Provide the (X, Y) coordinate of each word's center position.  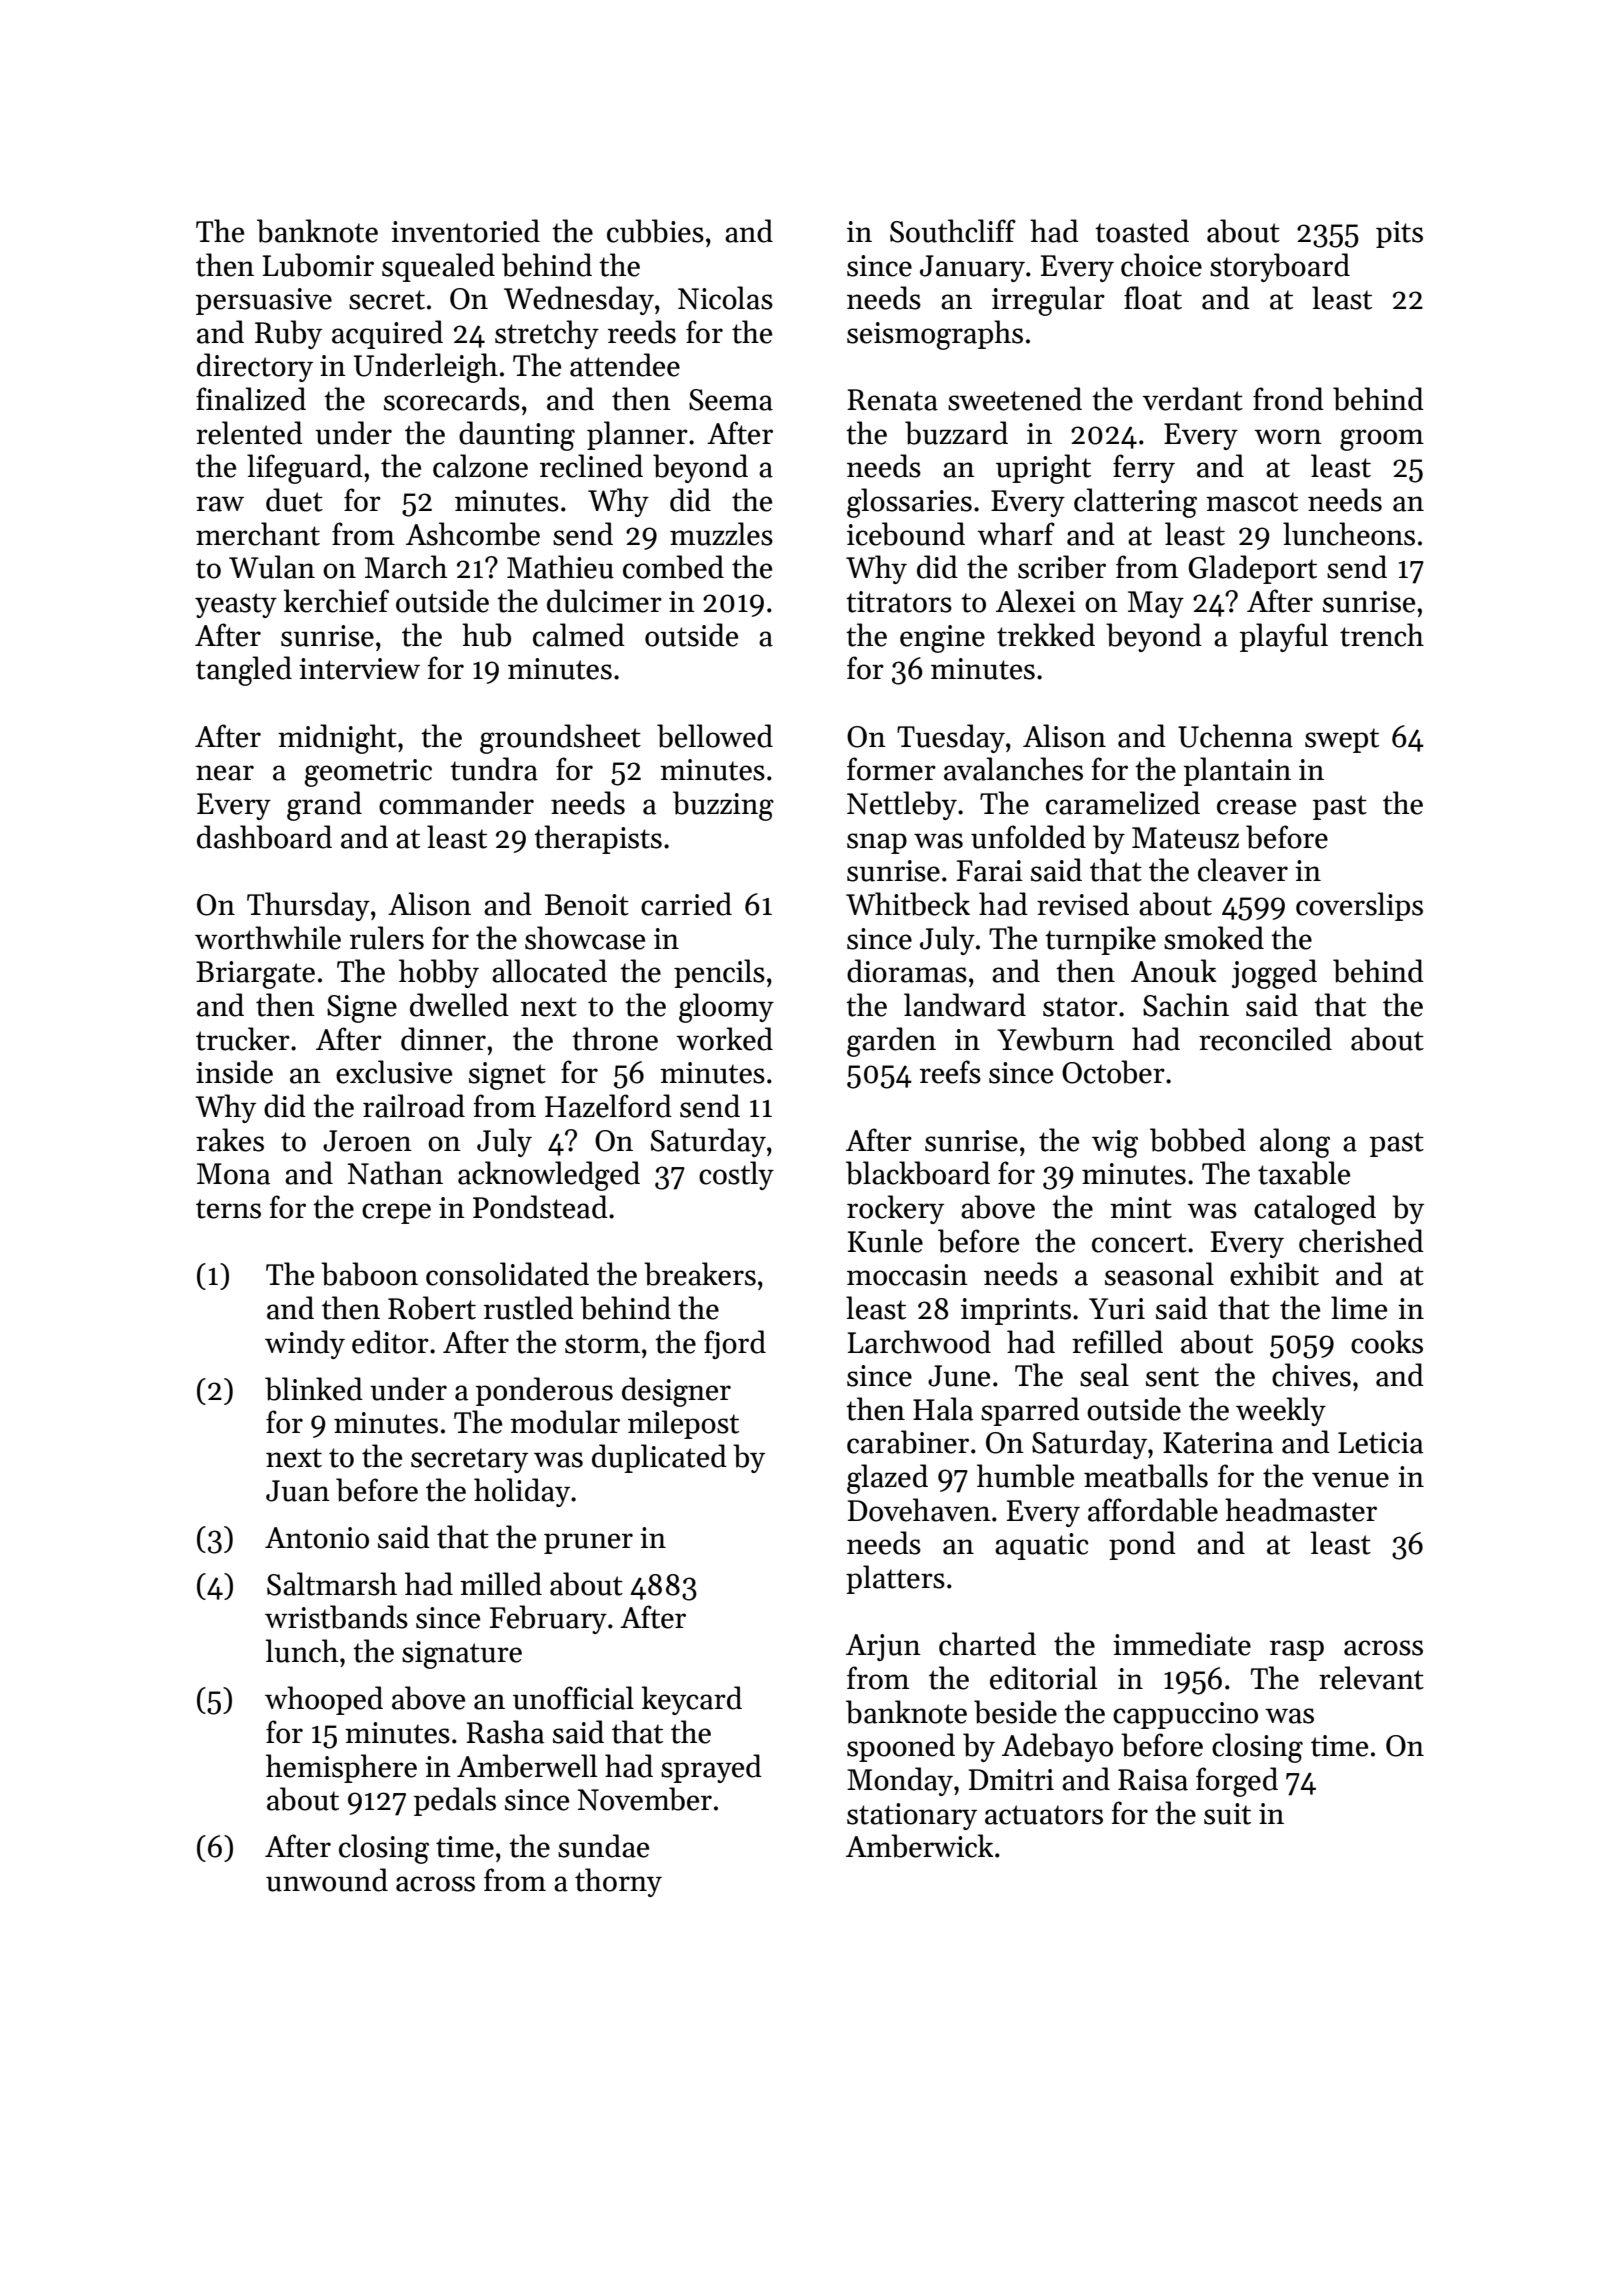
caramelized (1123, 803)
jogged (1274, 974)
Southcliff (953, 231)
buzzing (723, 806)
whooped (324, 1700)
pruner (588, 1543)
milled (501, 1584)
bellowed (715, 736)
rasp (1297, 1650)
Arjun (883, 1647)
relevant (1371, 1678)
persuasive (264, 301)
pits (1399, 234)
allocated (549, 971)
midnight (337, 739)
